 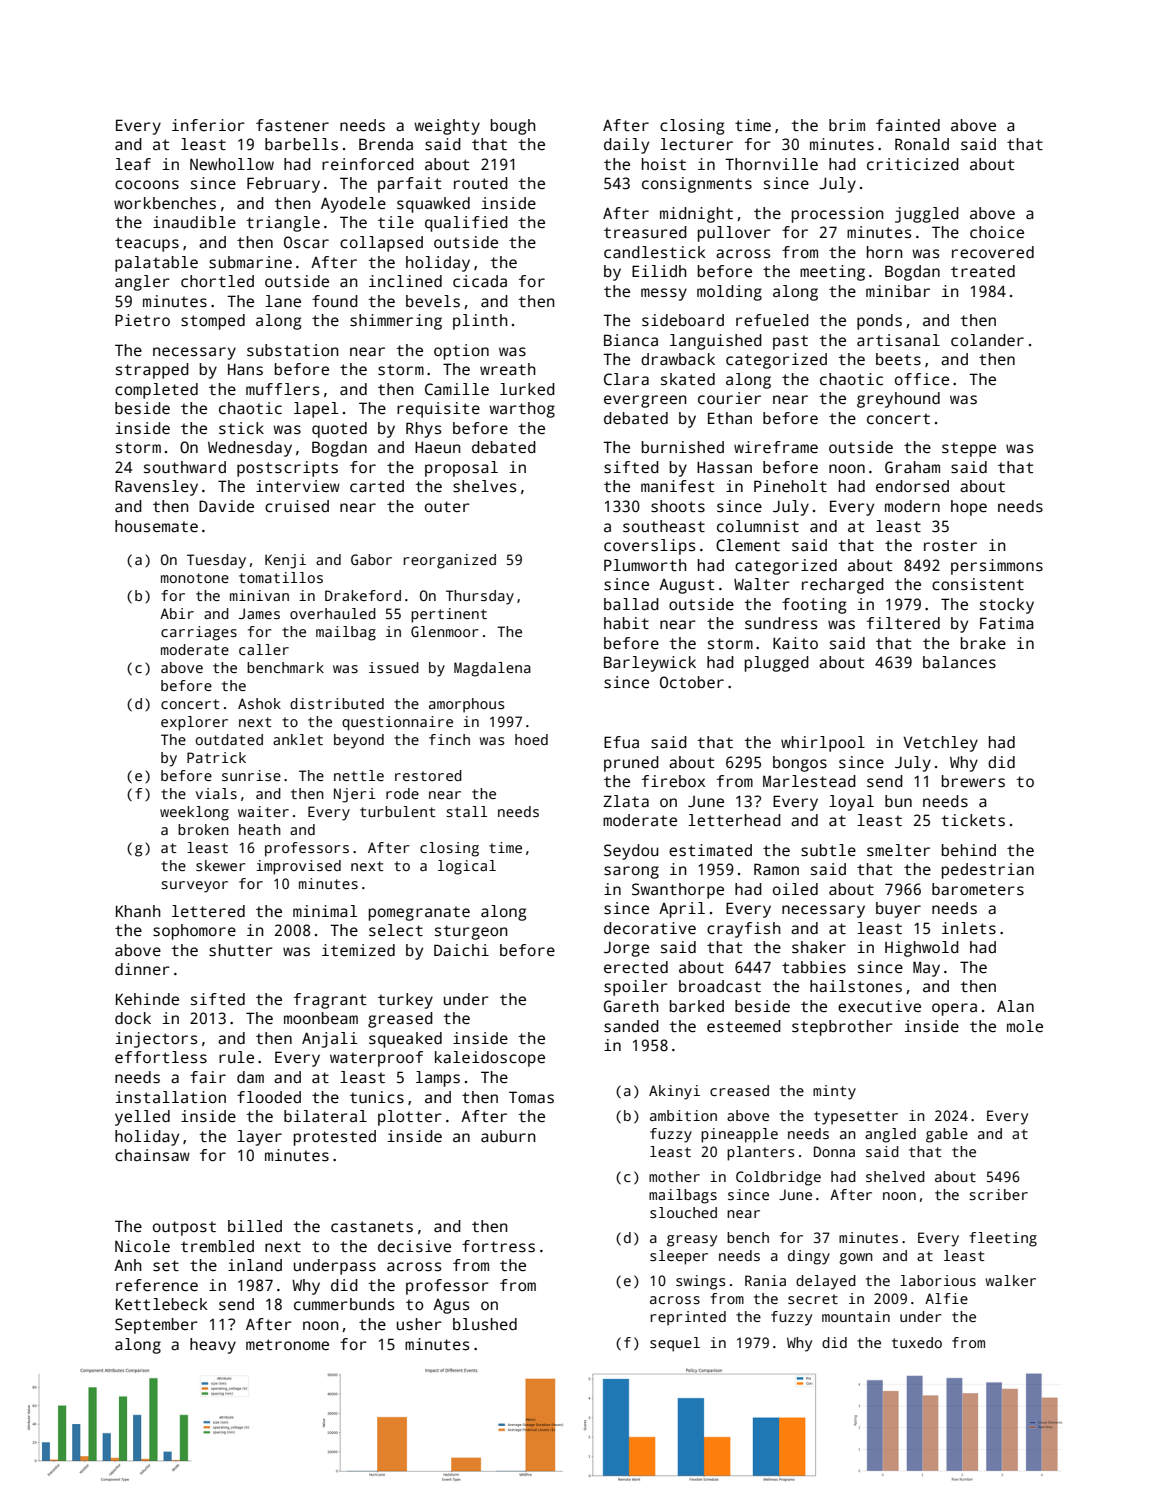 I want to click on ballad, so click(x=631, y=604).
